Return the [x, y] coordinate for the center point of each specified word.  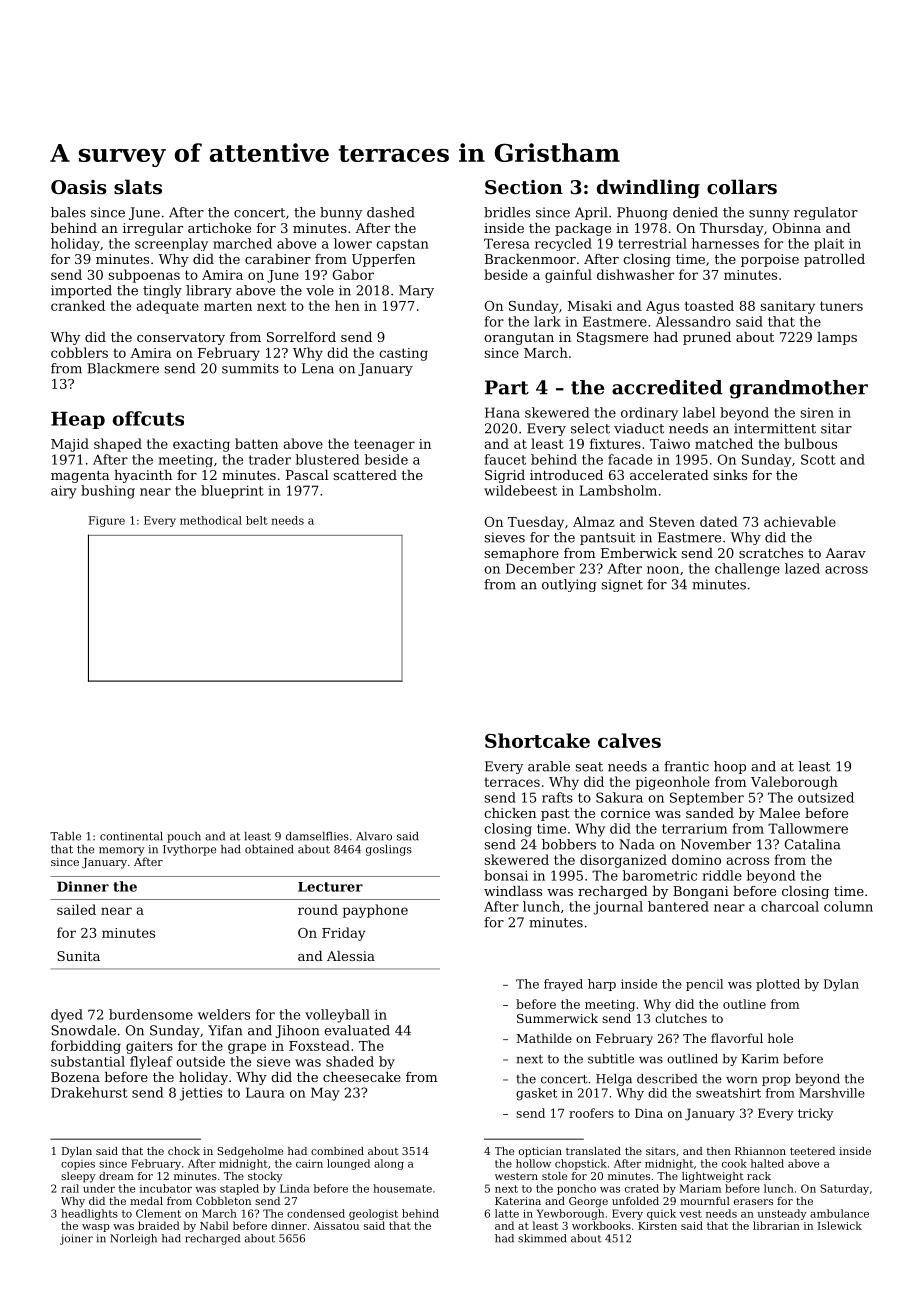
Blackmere [123, 368]
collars [742, 186]
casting [403, 354]
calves [629, 740]
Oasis [79, 187]
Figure [107, 521]
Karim [760, 1059]
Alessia [351, 956]
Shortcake [537, 740]
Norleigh [133, 1239]
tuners [841, 306]
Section [524, 187]
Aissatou [336, 1226]
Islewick [840, 1225]
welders [224, 1014]
